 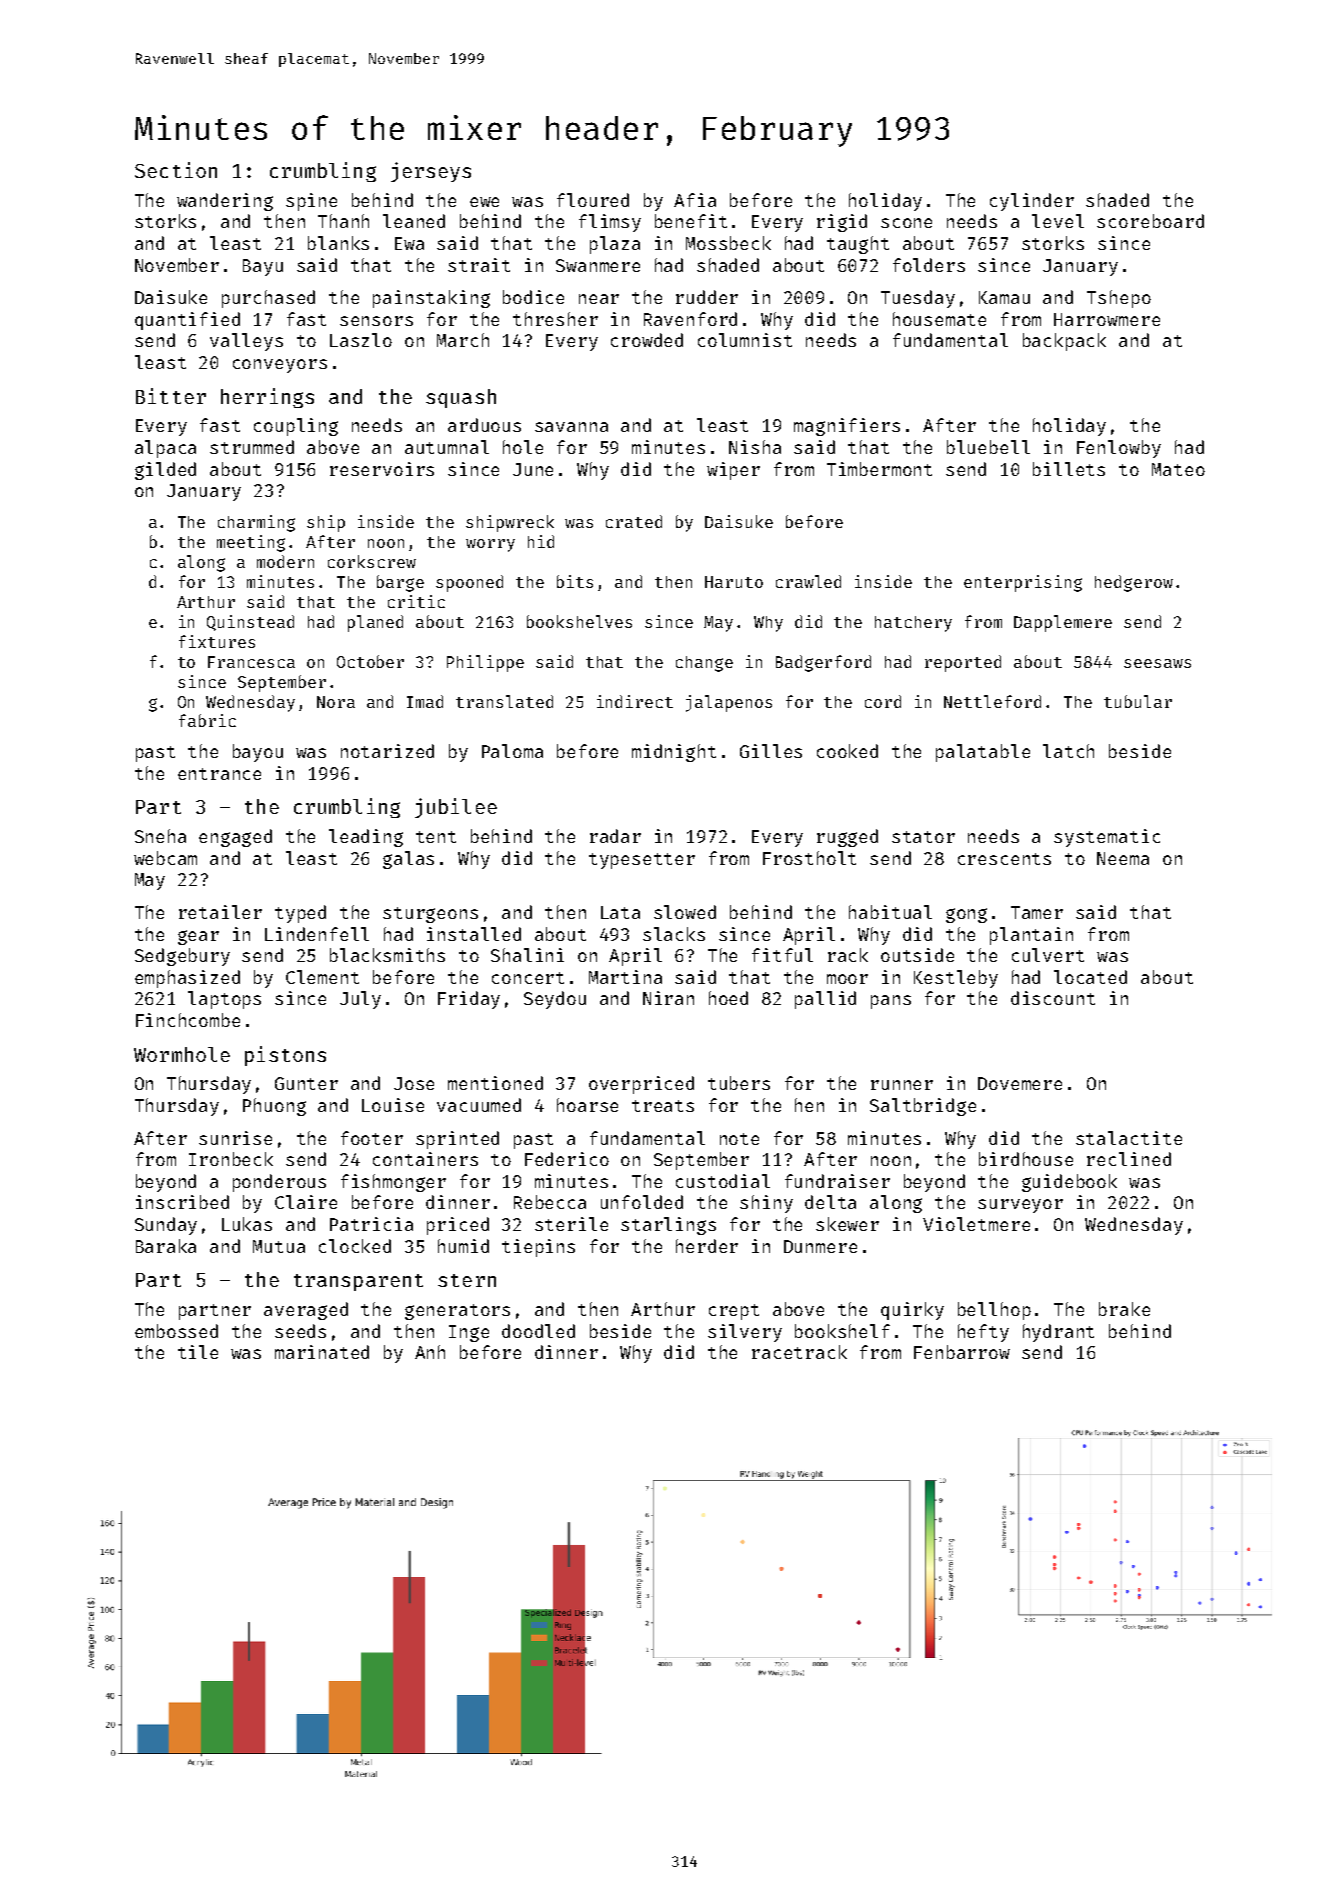 I want to click on autumnal, so click(x=447, y=447).
